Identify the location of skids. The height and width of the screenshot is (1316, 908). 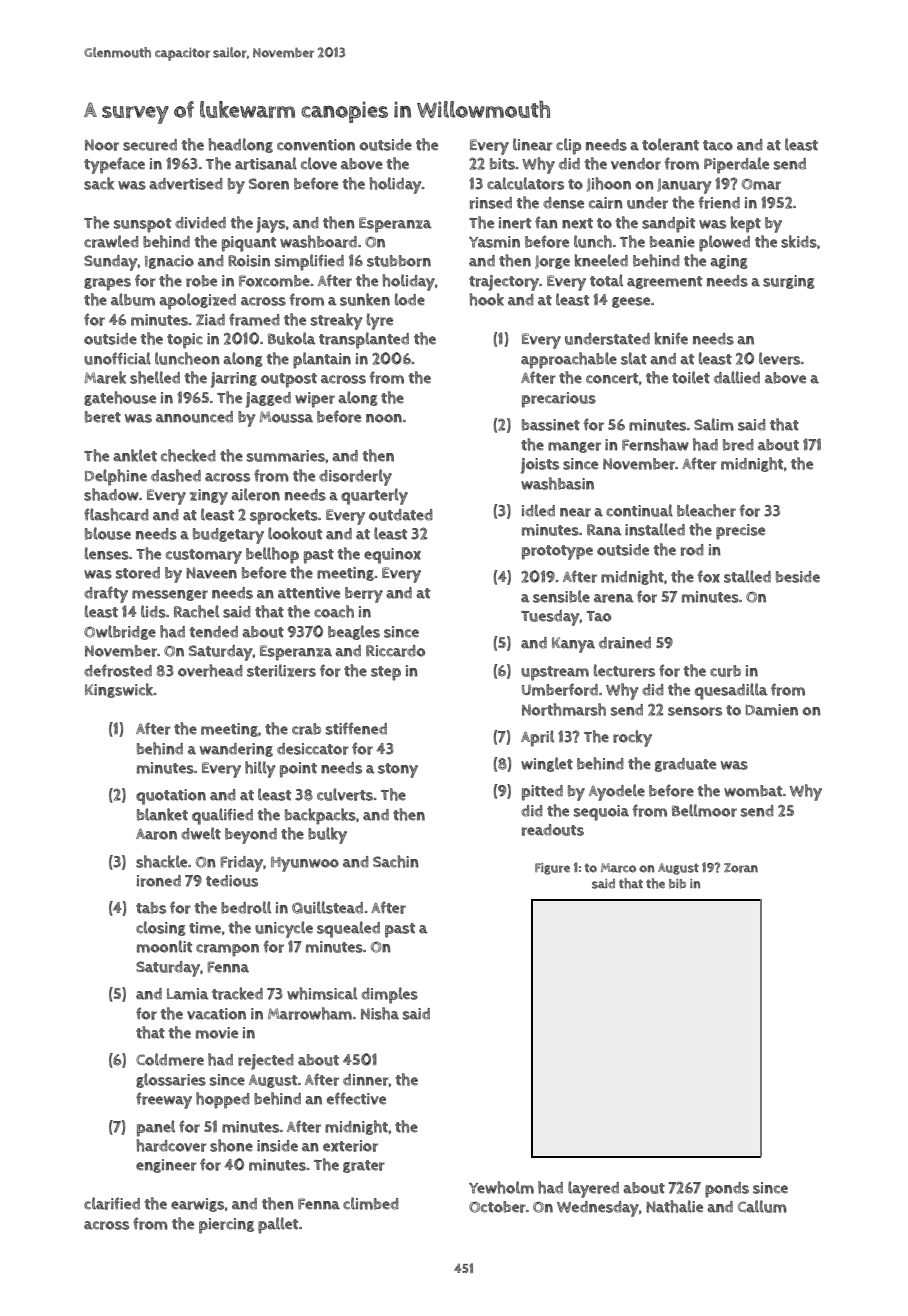
(799, 241).
